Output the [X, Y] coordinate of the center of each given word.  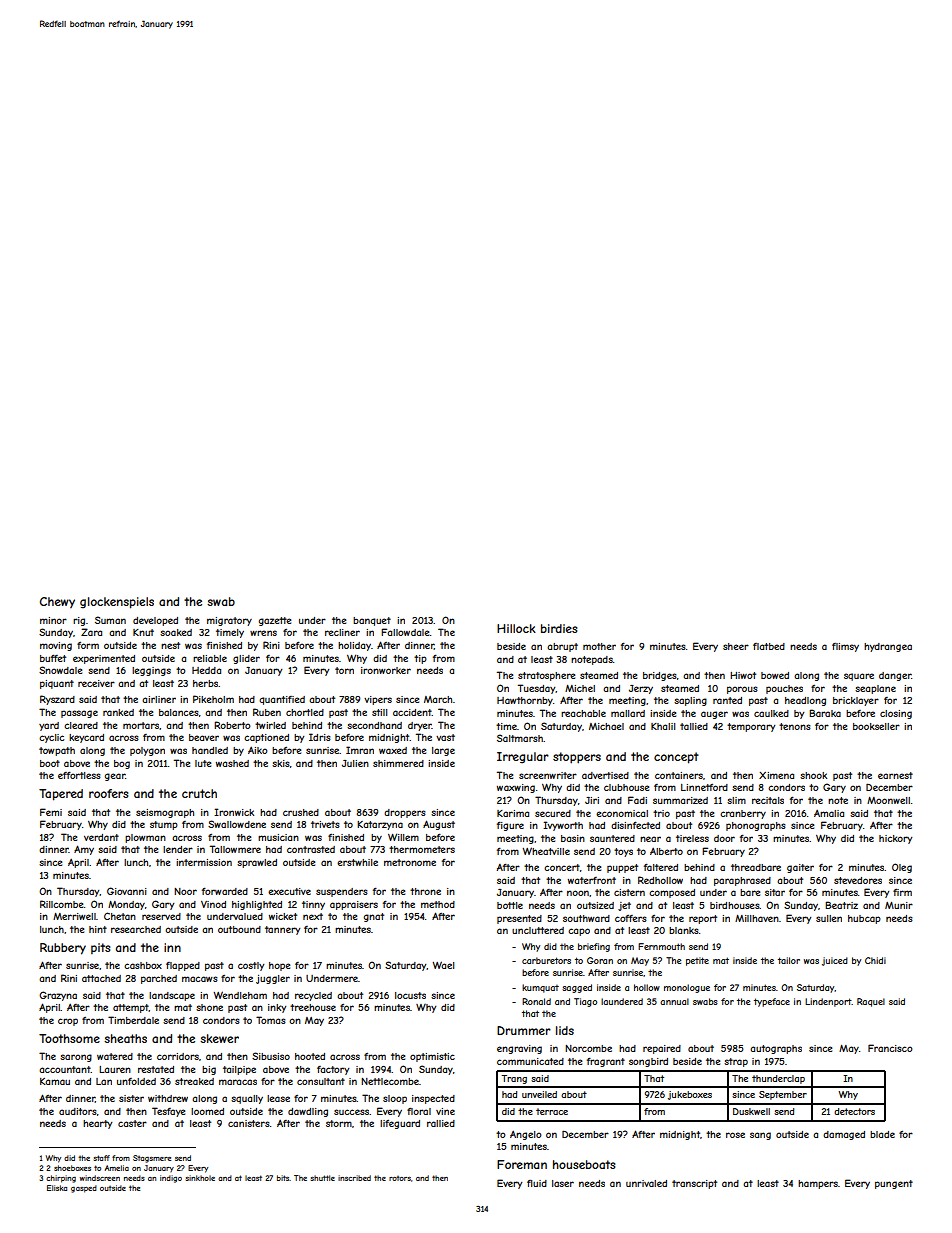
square [859, 677]
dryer [420, 726]
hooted [310, 1056]
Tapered [61, 795]
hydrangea [888, 647]
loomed [207, 1111]
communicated [530, 1061]
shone [209, 1007]
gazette [275, 621]
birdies [559, 628]
